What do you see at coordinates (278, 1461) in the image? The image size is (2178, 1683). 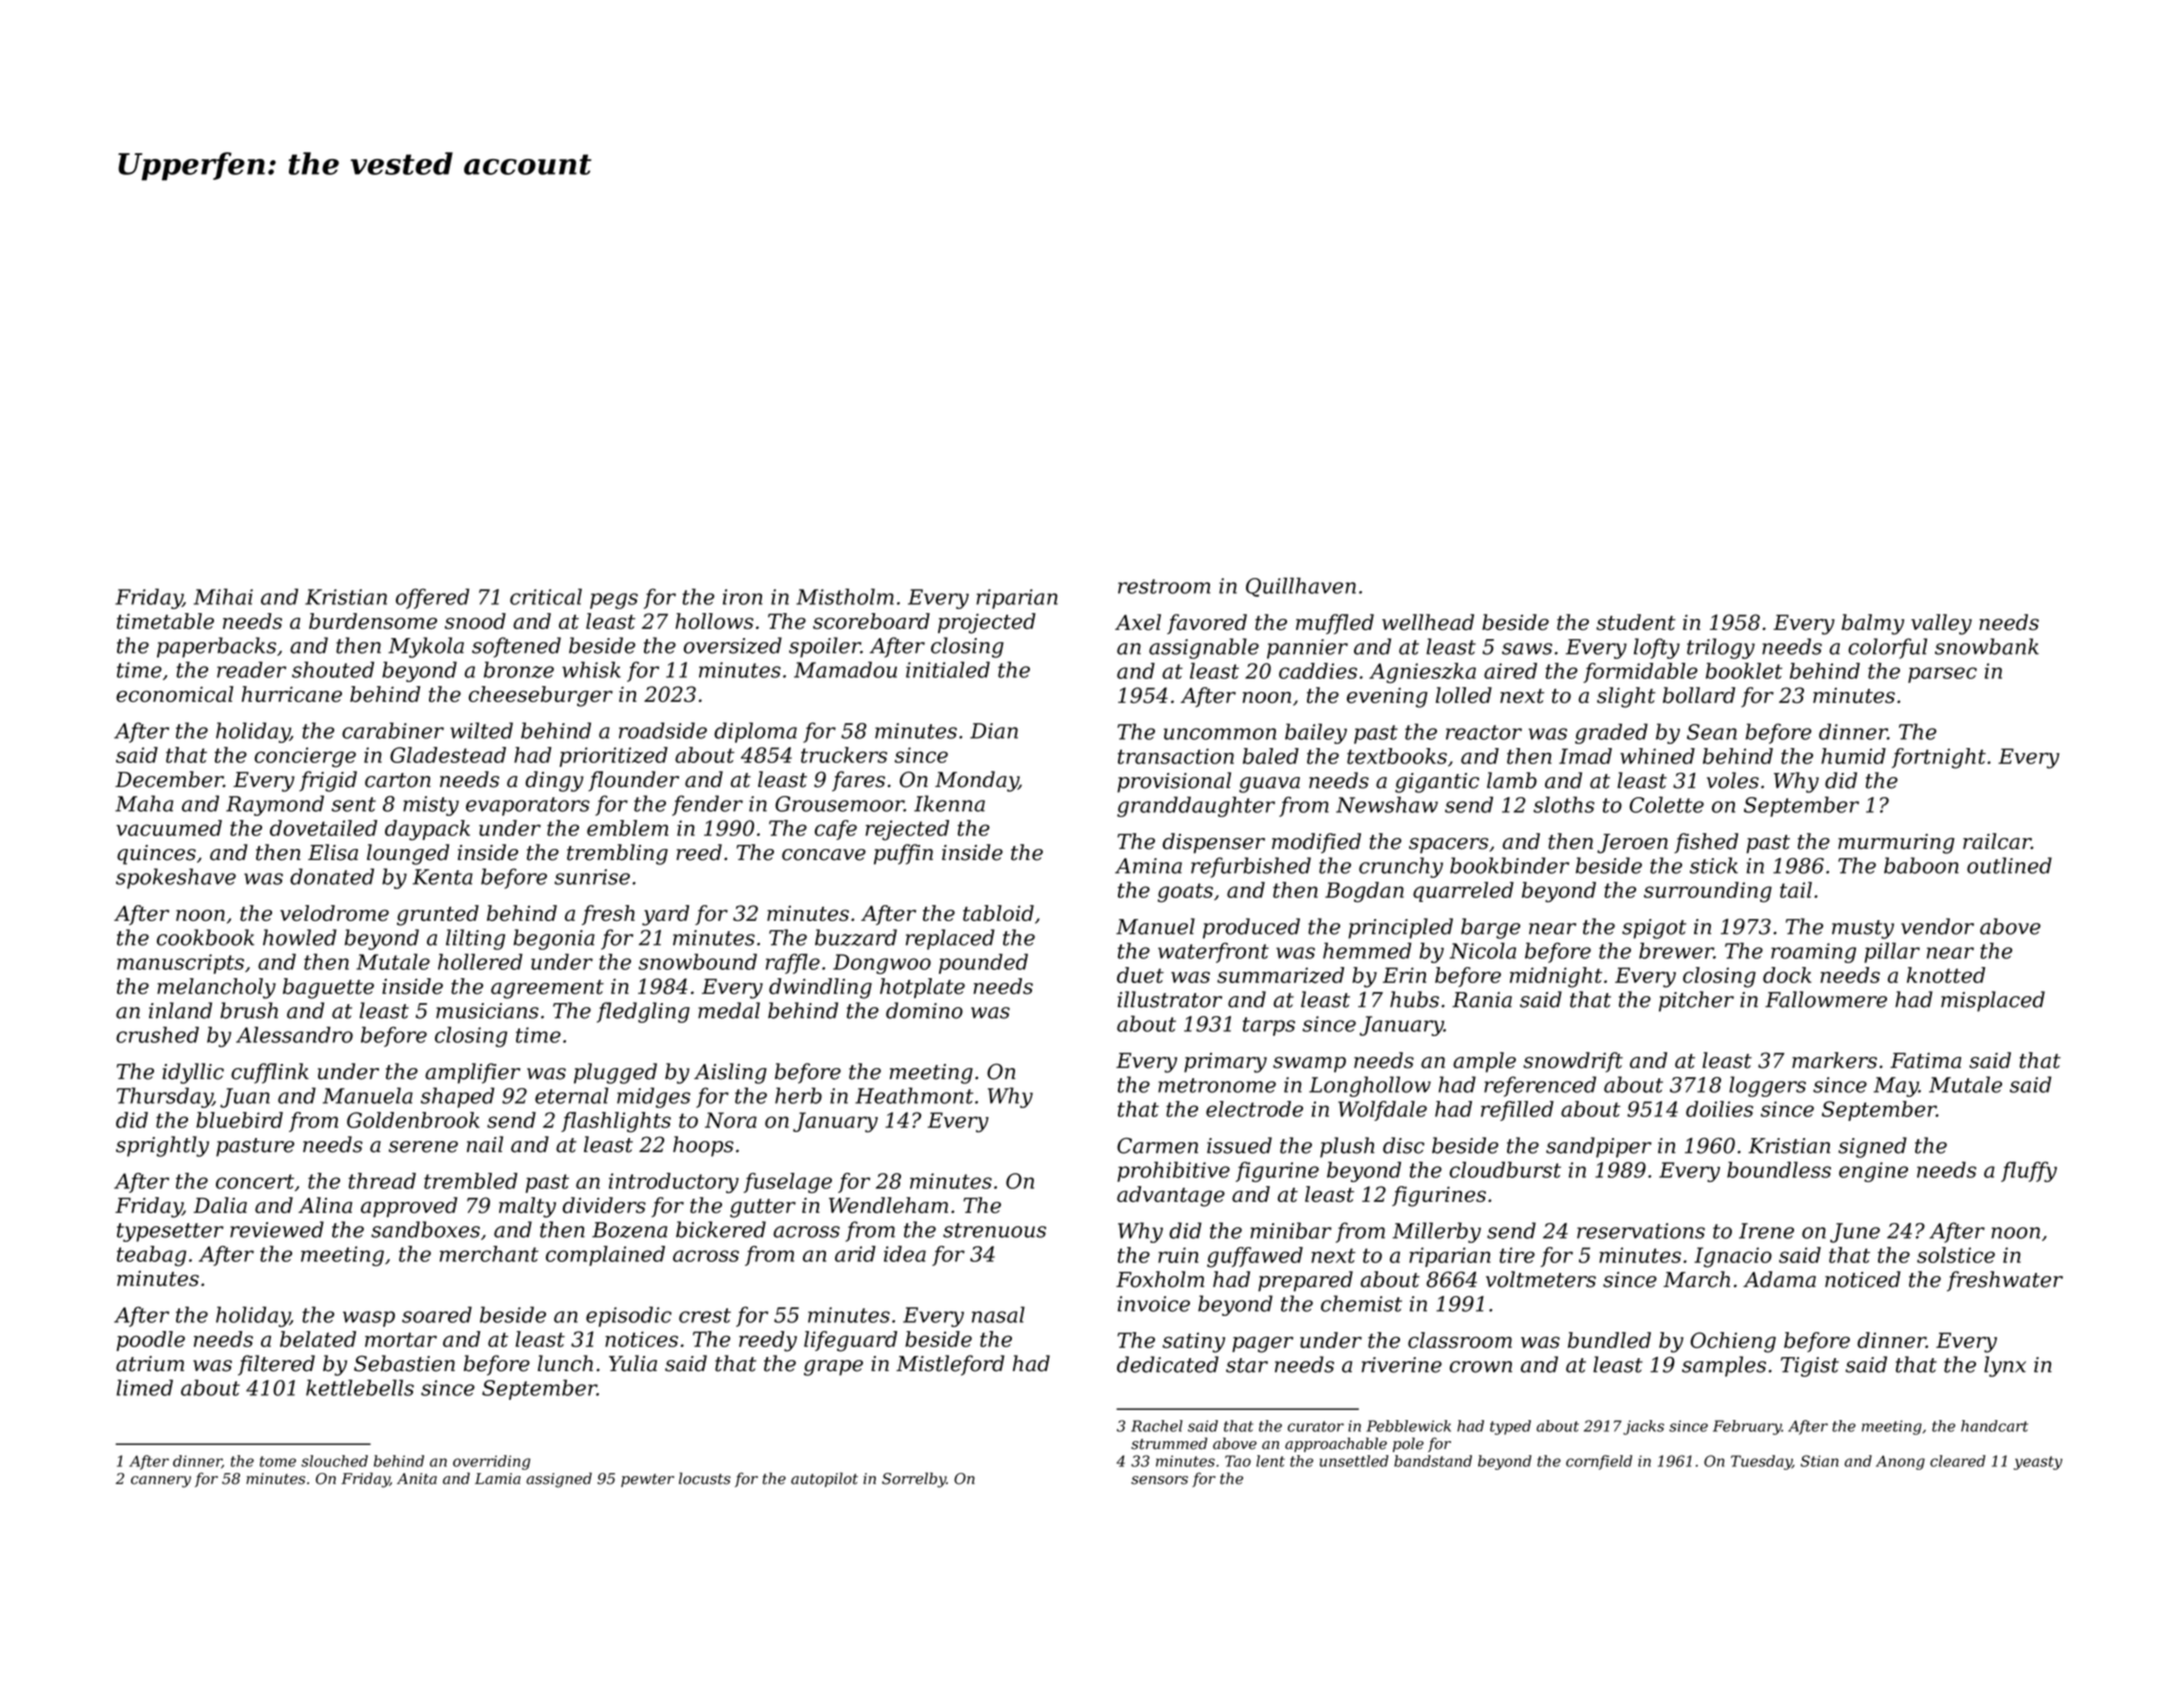 I see `tome` at bounding box center [278, 1461].
